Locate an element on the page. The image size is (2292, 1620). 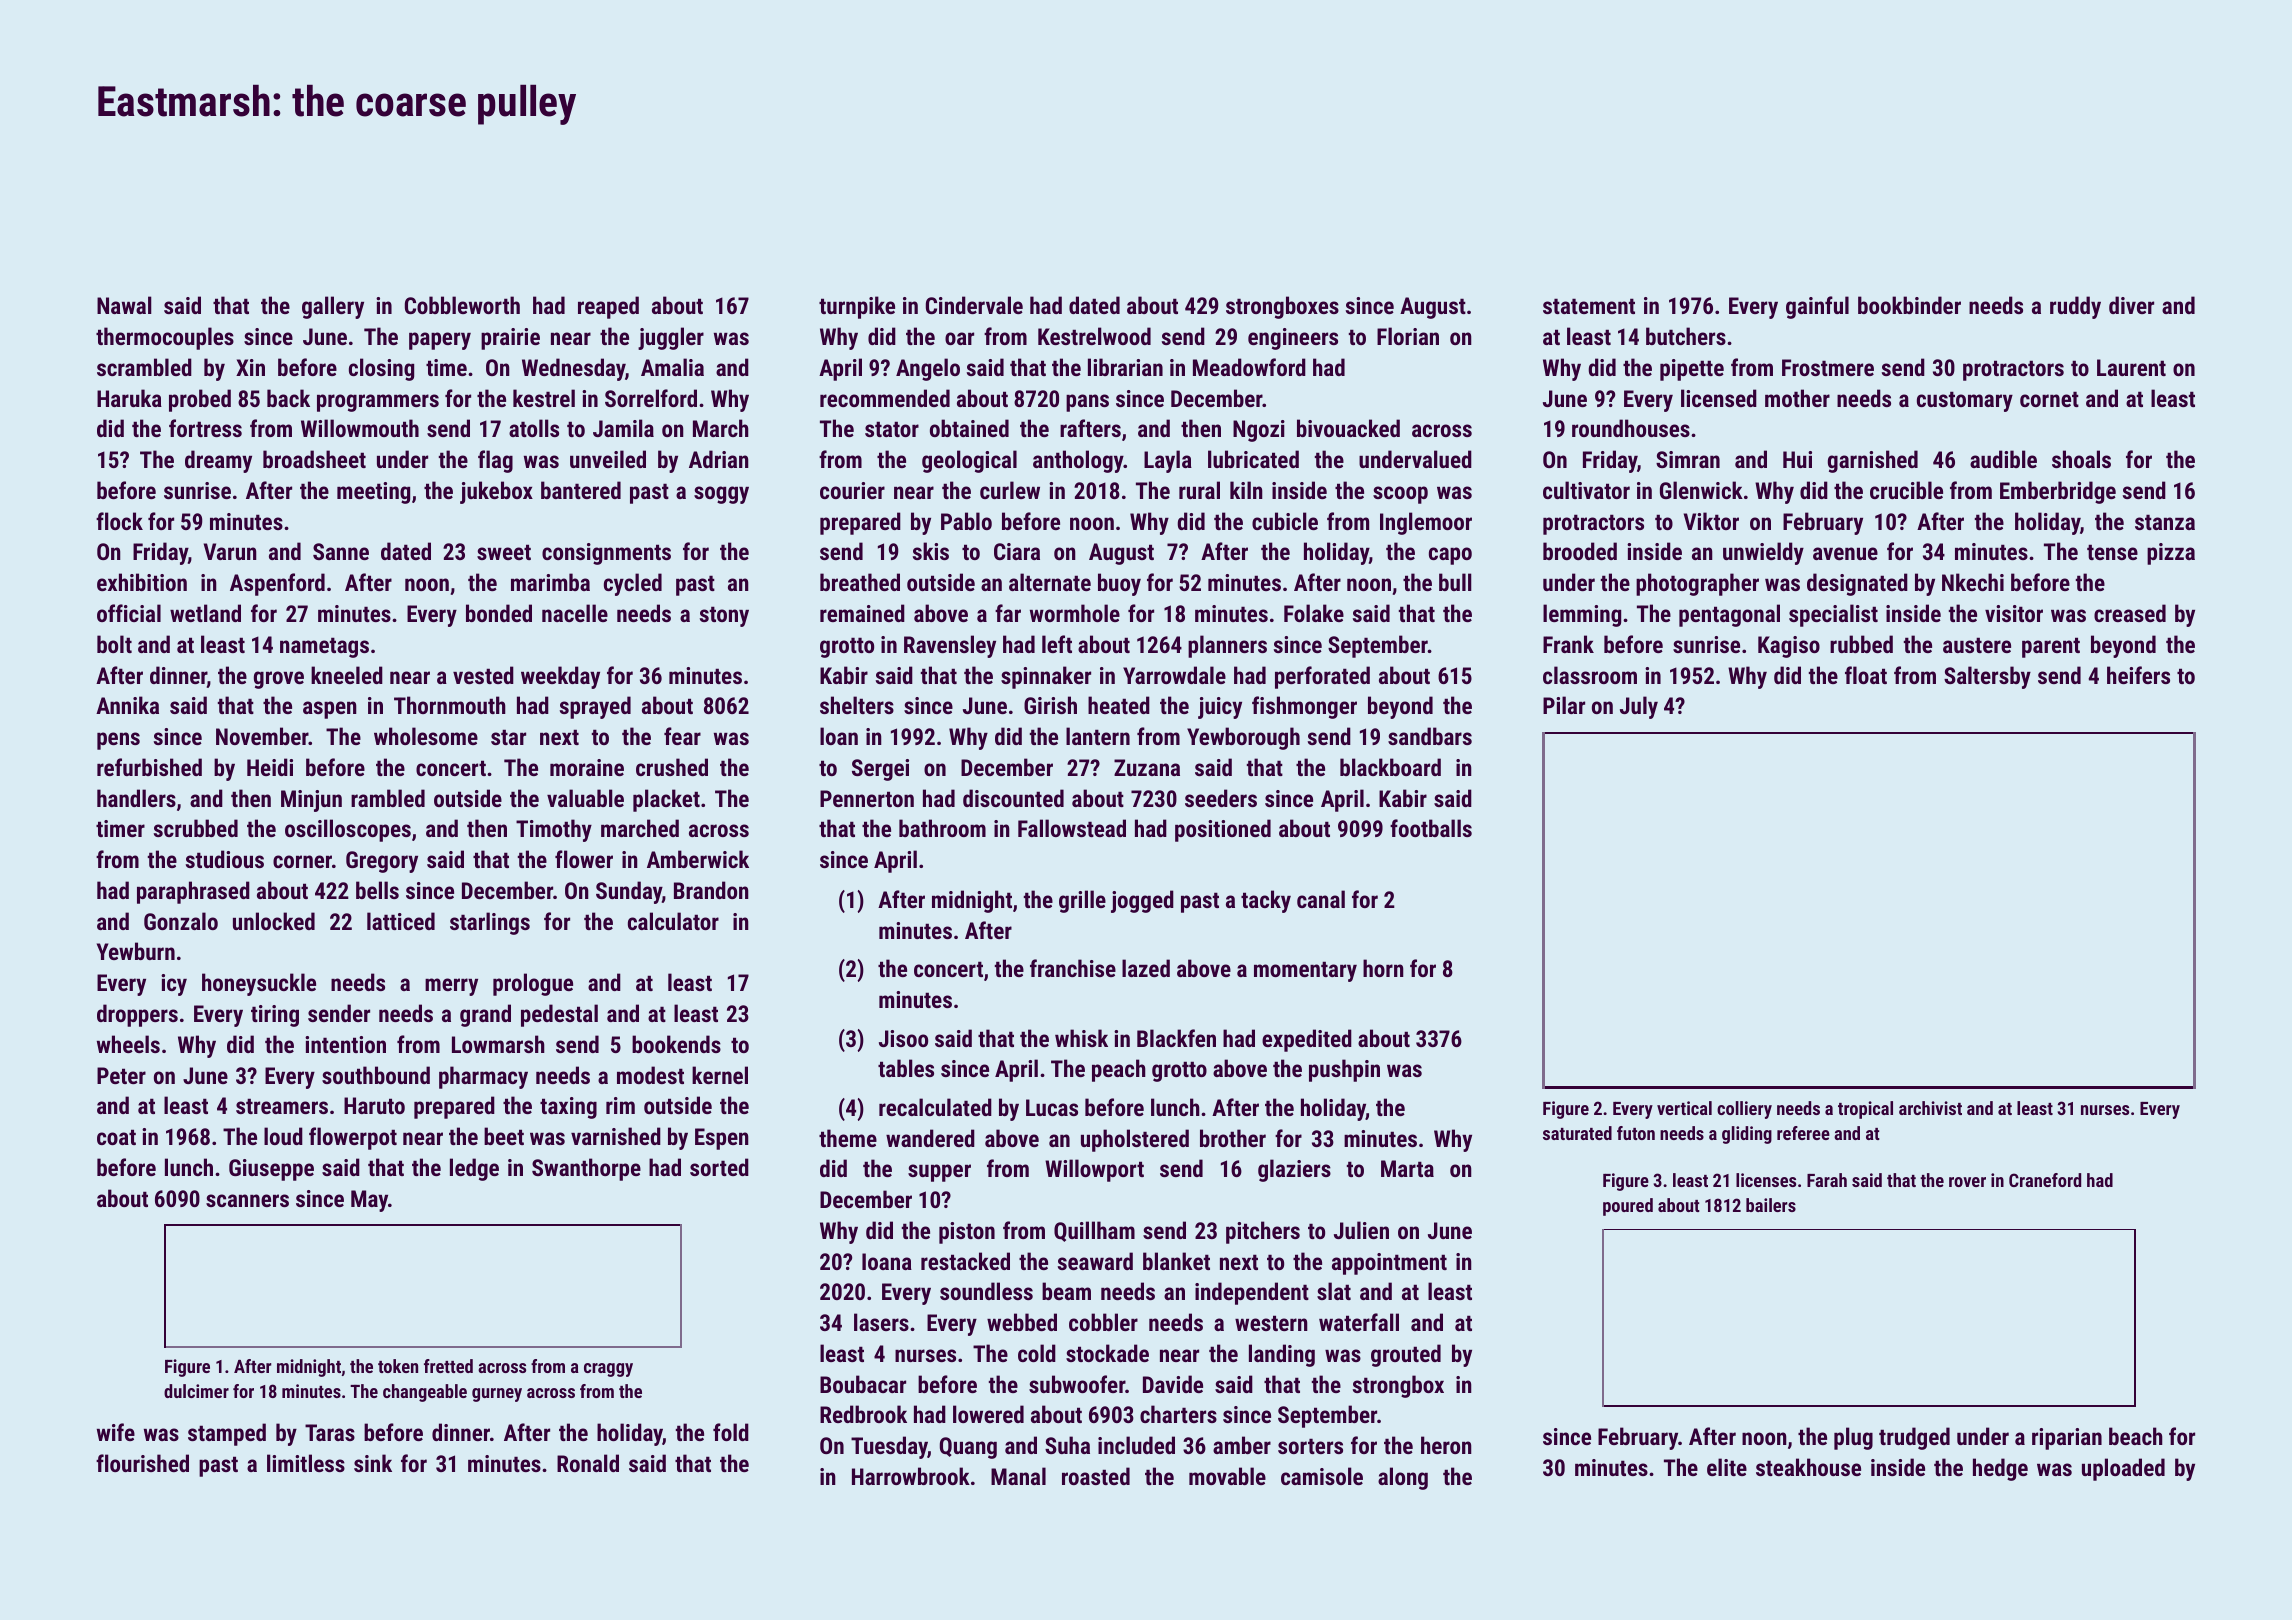
Brandon is located at coordinates (711, 890).
